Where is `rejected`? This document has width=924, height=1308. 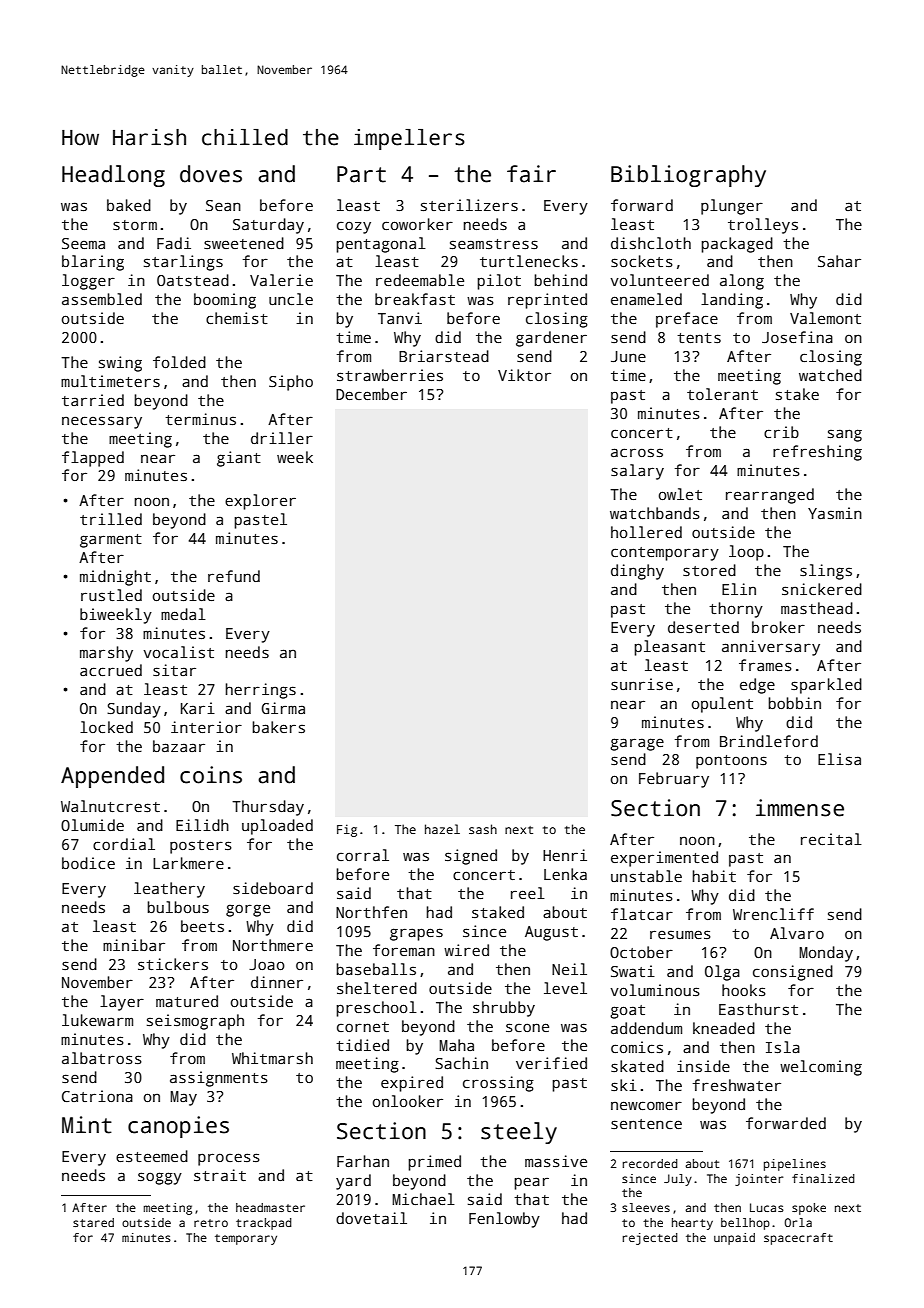
rejected is located at coordinates (650, 1239).
